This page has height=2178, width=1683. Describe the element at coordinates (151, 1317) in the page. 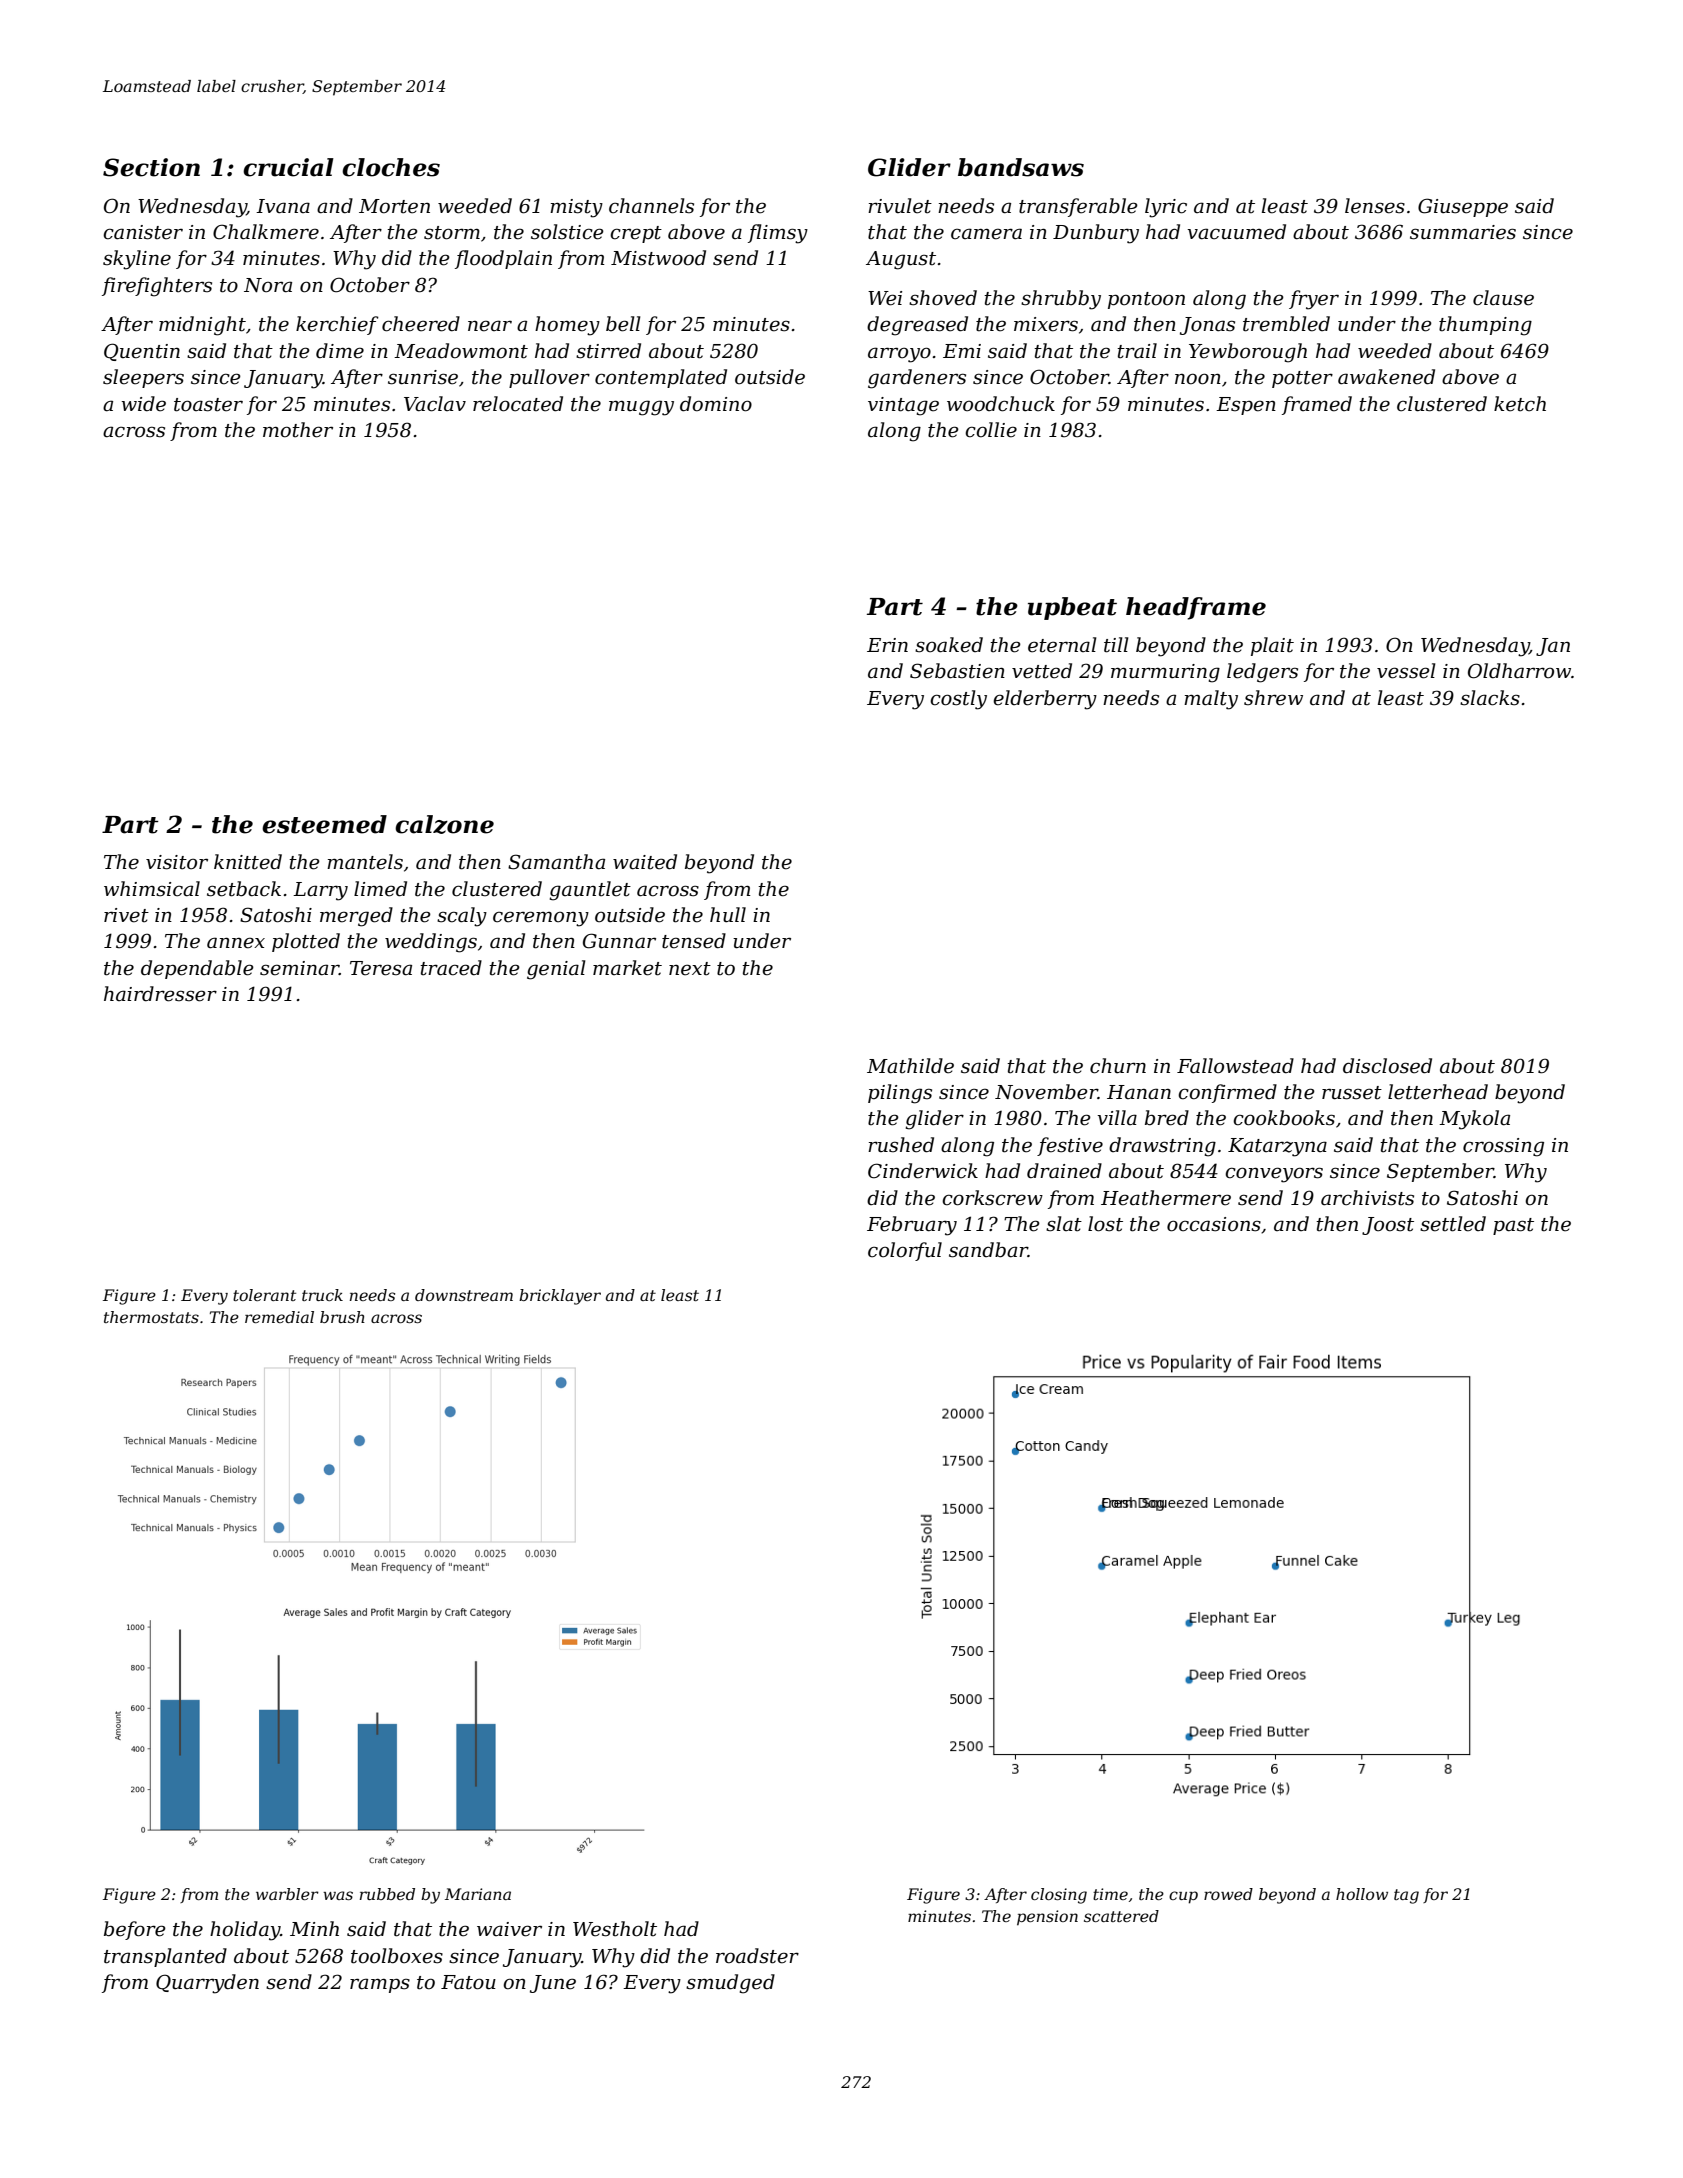

I see `thermostats` at that location.
